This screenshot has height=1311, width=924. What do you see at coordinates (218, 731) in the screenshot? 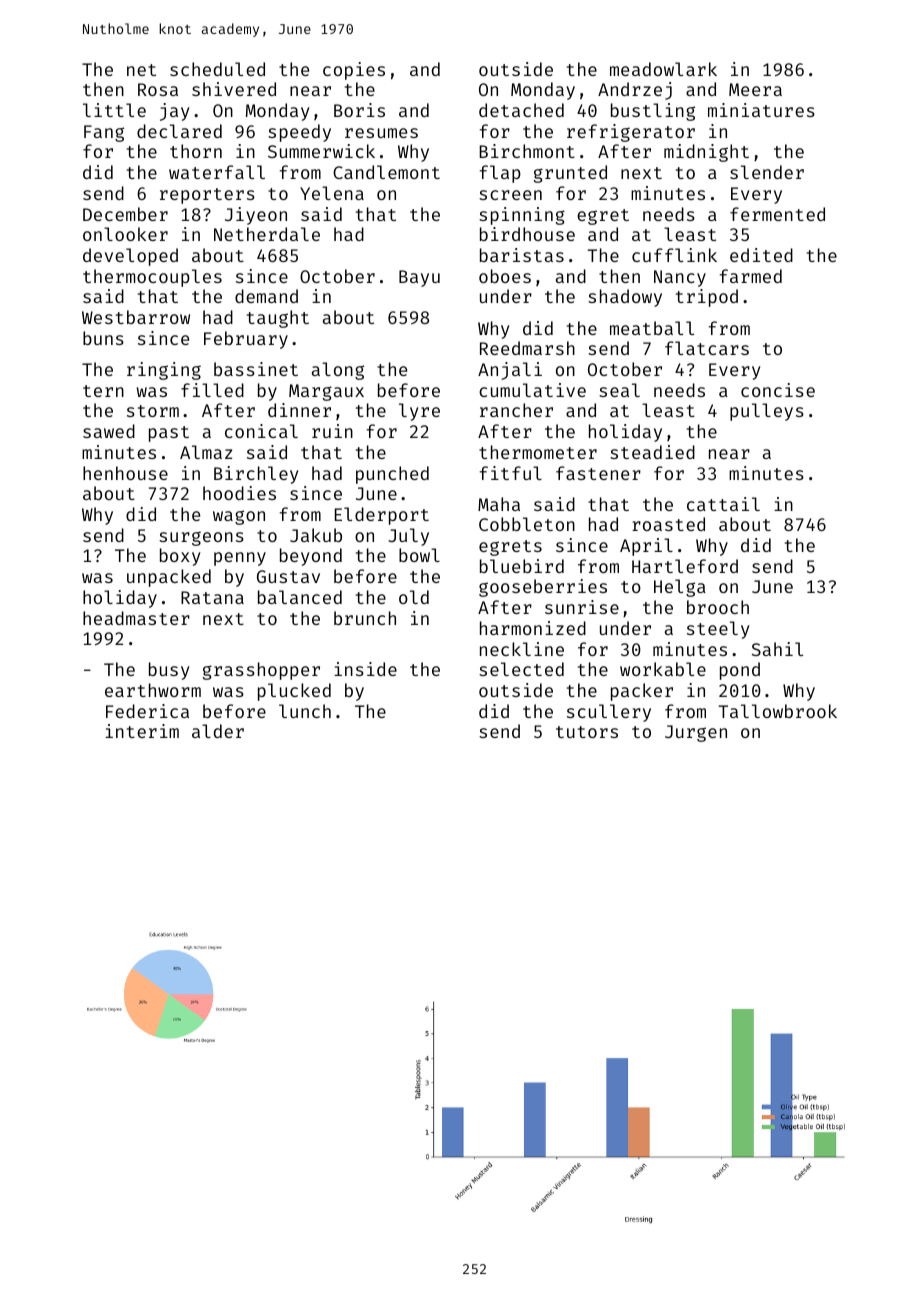
I see `alder` at bounding box center [218, 731].
